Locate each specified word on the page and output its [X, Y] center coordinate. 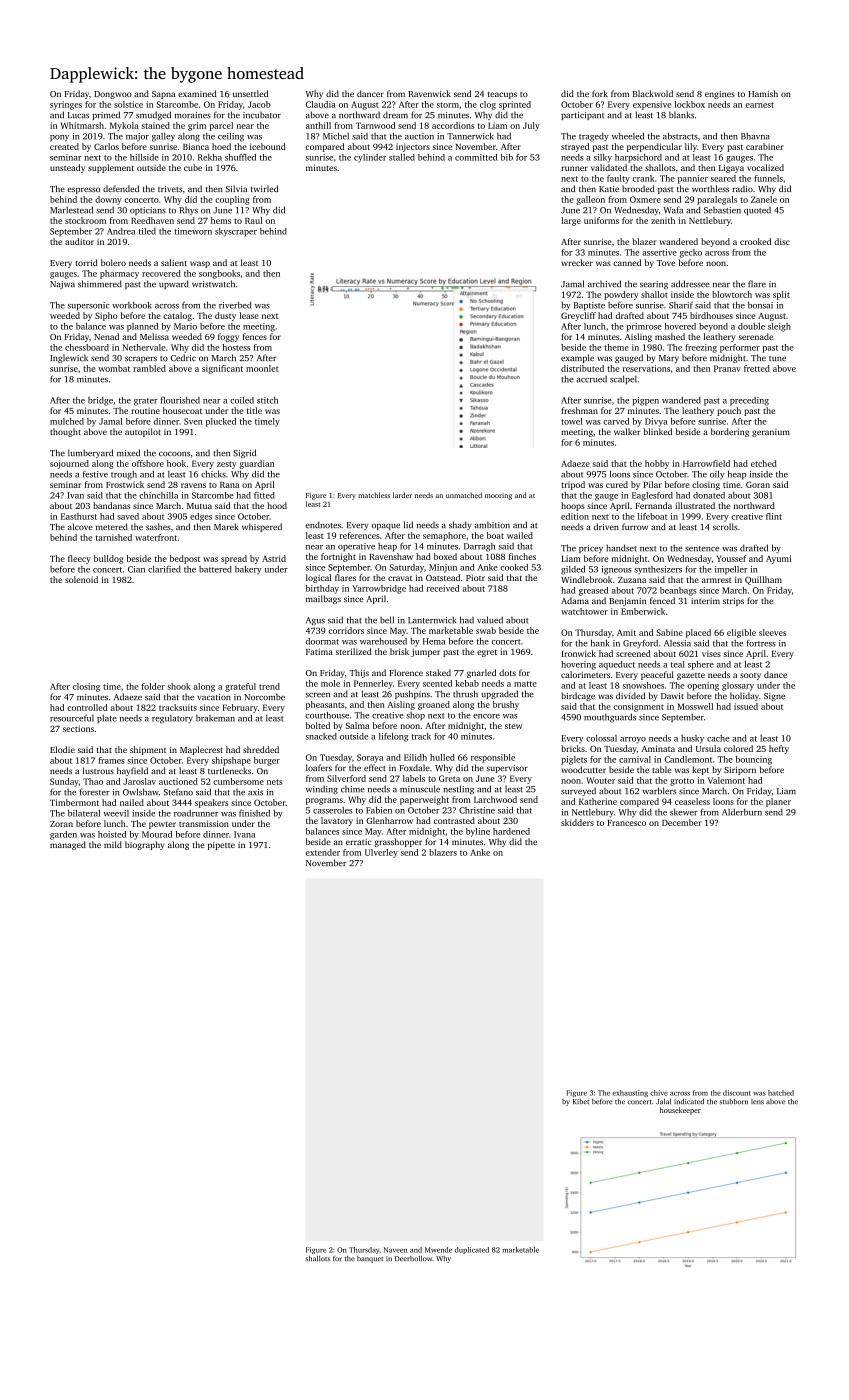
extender [323, 852]
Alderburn [742, 812]
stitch [267, 400]
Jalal [663, 1101]
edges [201, 517]
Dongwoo [113, 95]
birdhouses [711, 315]
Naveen [395, 1250]
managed [68, 845]
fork [600, 93]
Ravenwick [430, 93]
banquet [370, 1259]
